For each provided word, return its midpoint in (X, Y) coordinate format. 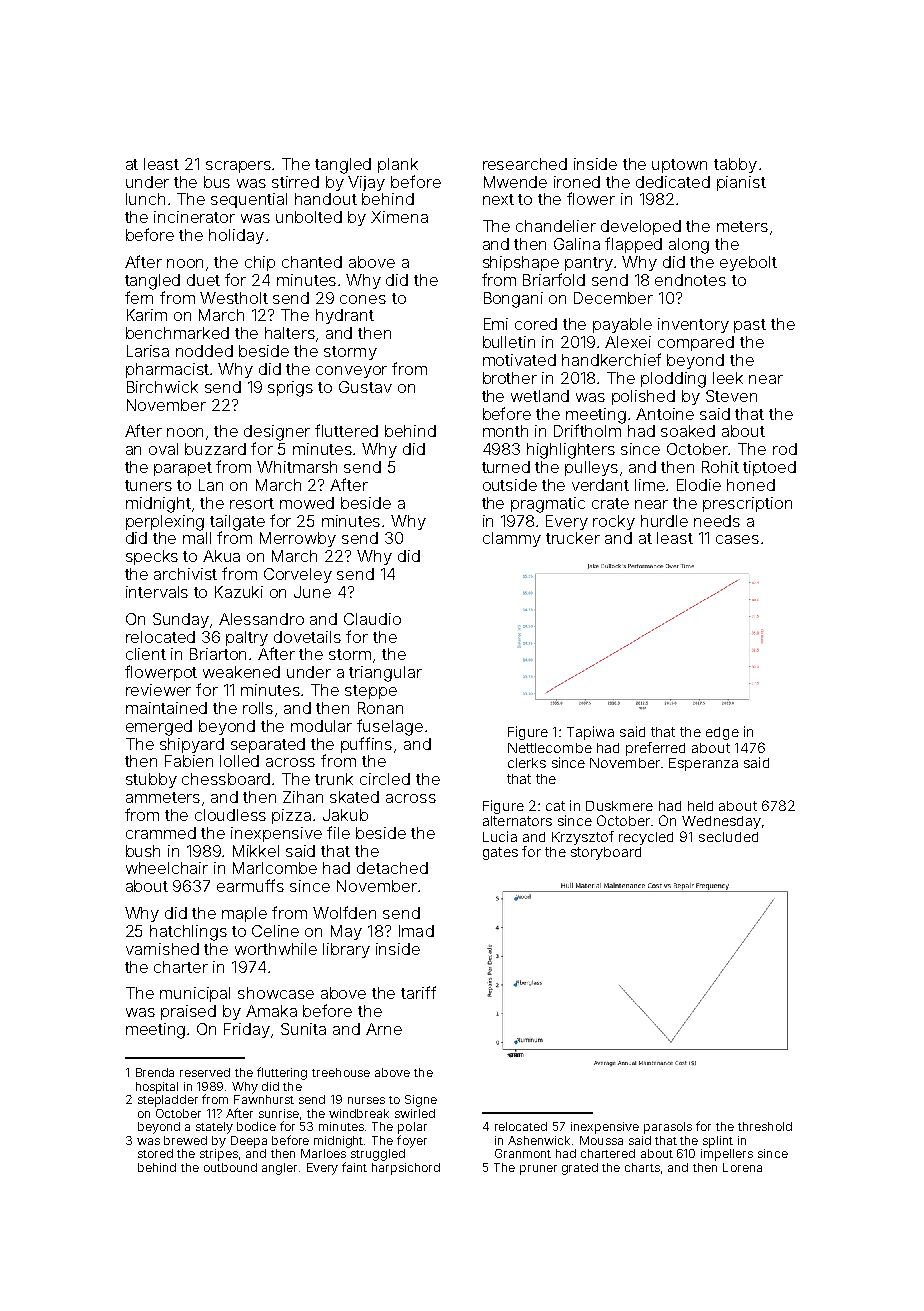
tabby (735, 165)
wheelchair (167, 868)
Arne (384, 1029)
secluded (728, 837)
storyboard (606, 853)
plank (398, 165)
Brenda (155, 1072)
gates (500, 853)
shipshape (521, 263)
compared (696, 343)
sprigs (290, 389)
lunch (145, 199)
